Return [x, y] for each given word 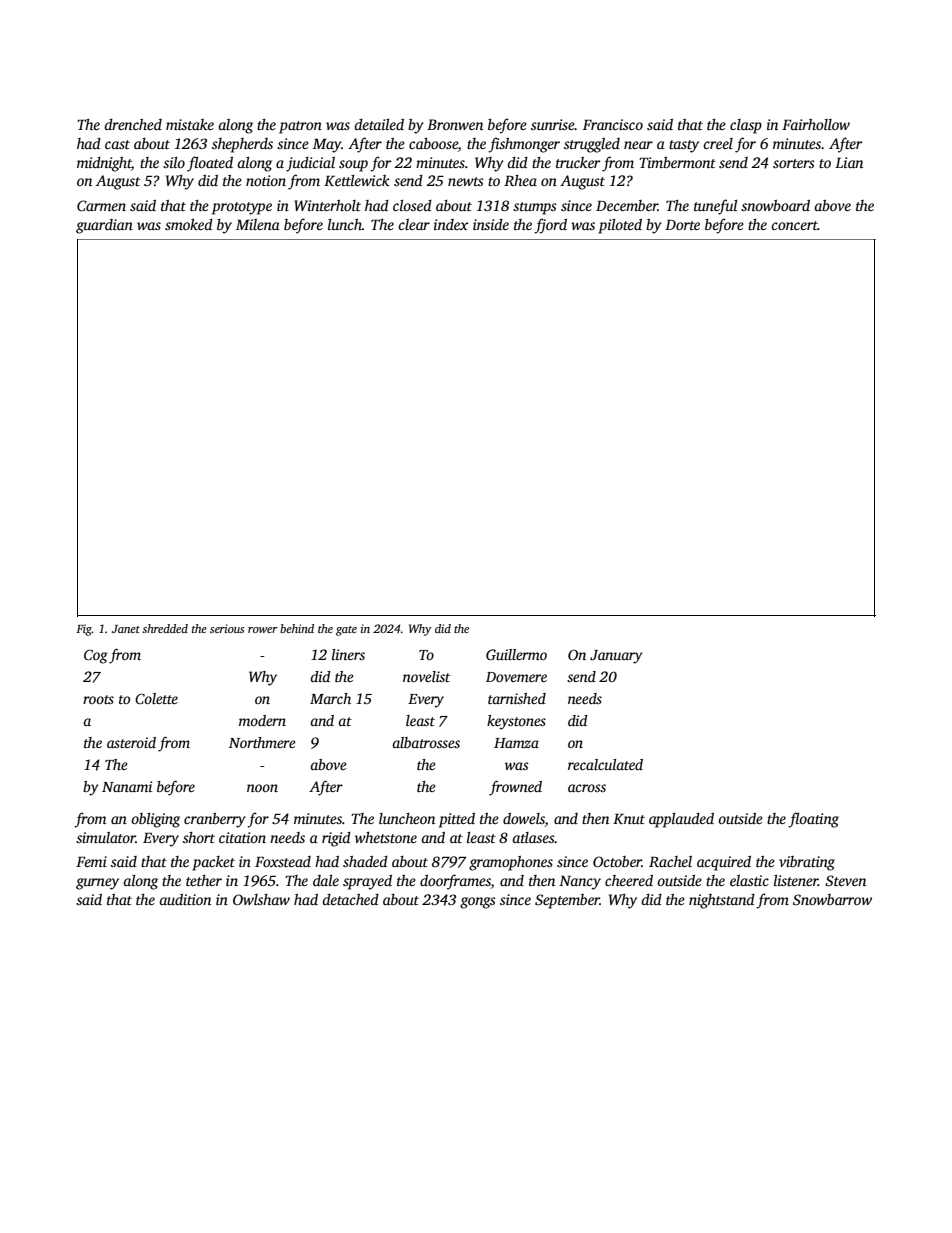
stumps [535, 208]
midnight [104, 164]
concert [794, 225]
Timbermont [677, 162]
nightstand [722, 901]
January [616, 657]
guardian [104, 226]
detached [350, 899]
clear [414, 224]
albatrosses [426, 742]
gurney [97, 884]
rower [263, 630]
